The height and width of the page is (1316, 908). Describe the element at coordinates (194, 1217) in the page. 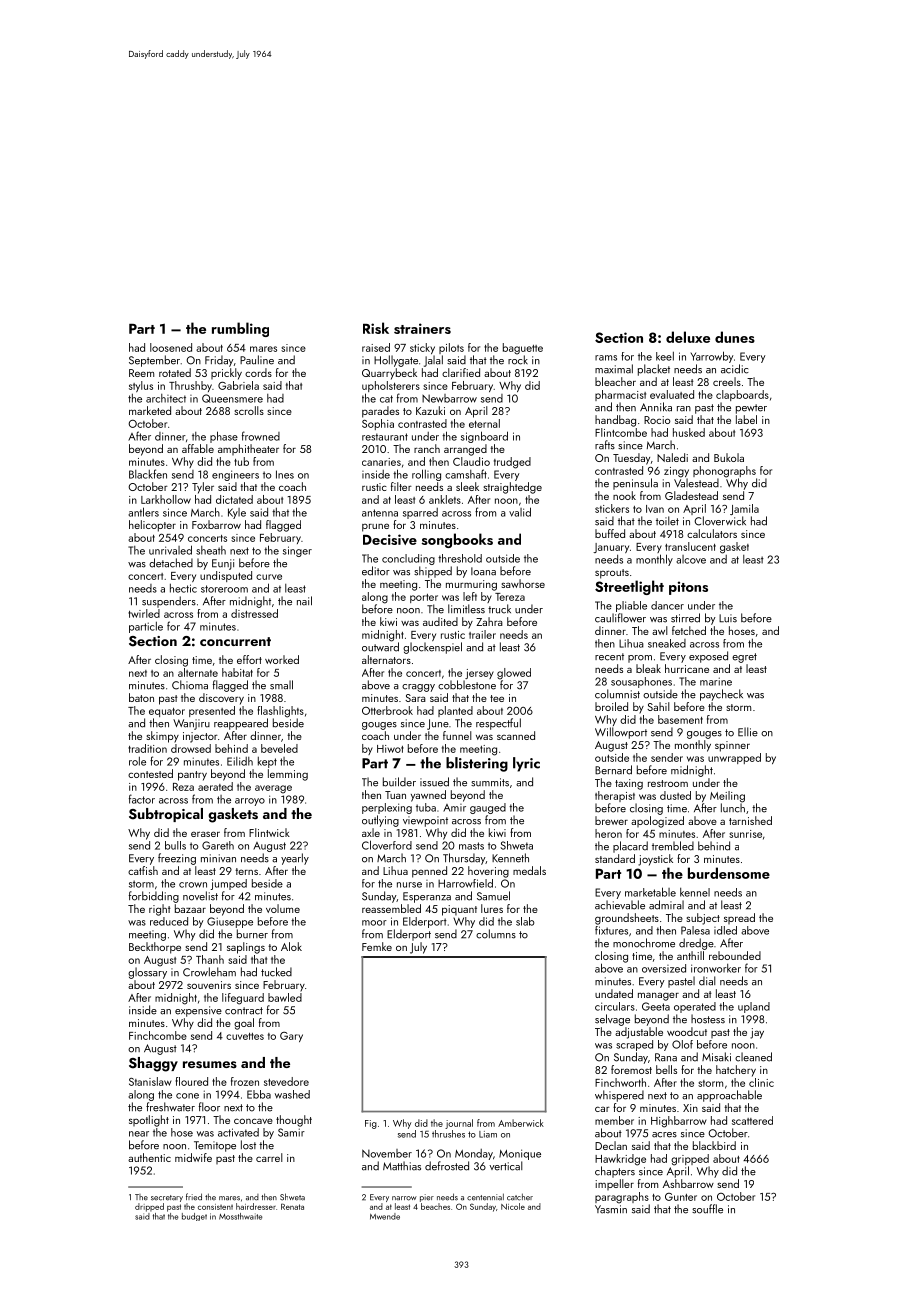

I see `budget` at that location.
